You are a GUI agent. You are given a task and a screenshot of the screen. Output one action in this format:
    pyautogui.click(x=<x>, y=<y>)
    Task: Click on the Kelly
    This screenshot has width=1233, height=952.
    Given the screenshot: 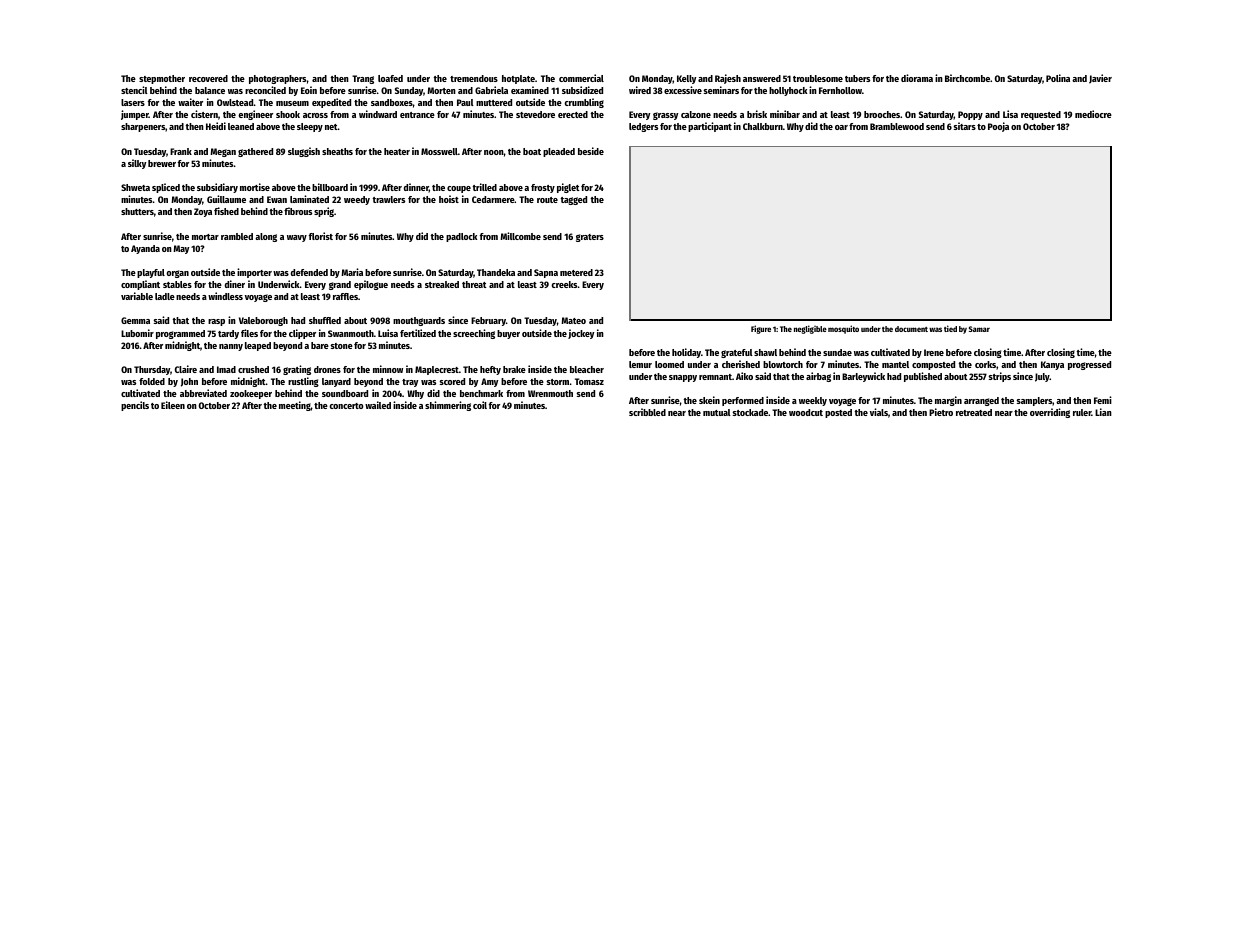 What is the action you would take?
    pyautogui.click(x=686, y=79)
